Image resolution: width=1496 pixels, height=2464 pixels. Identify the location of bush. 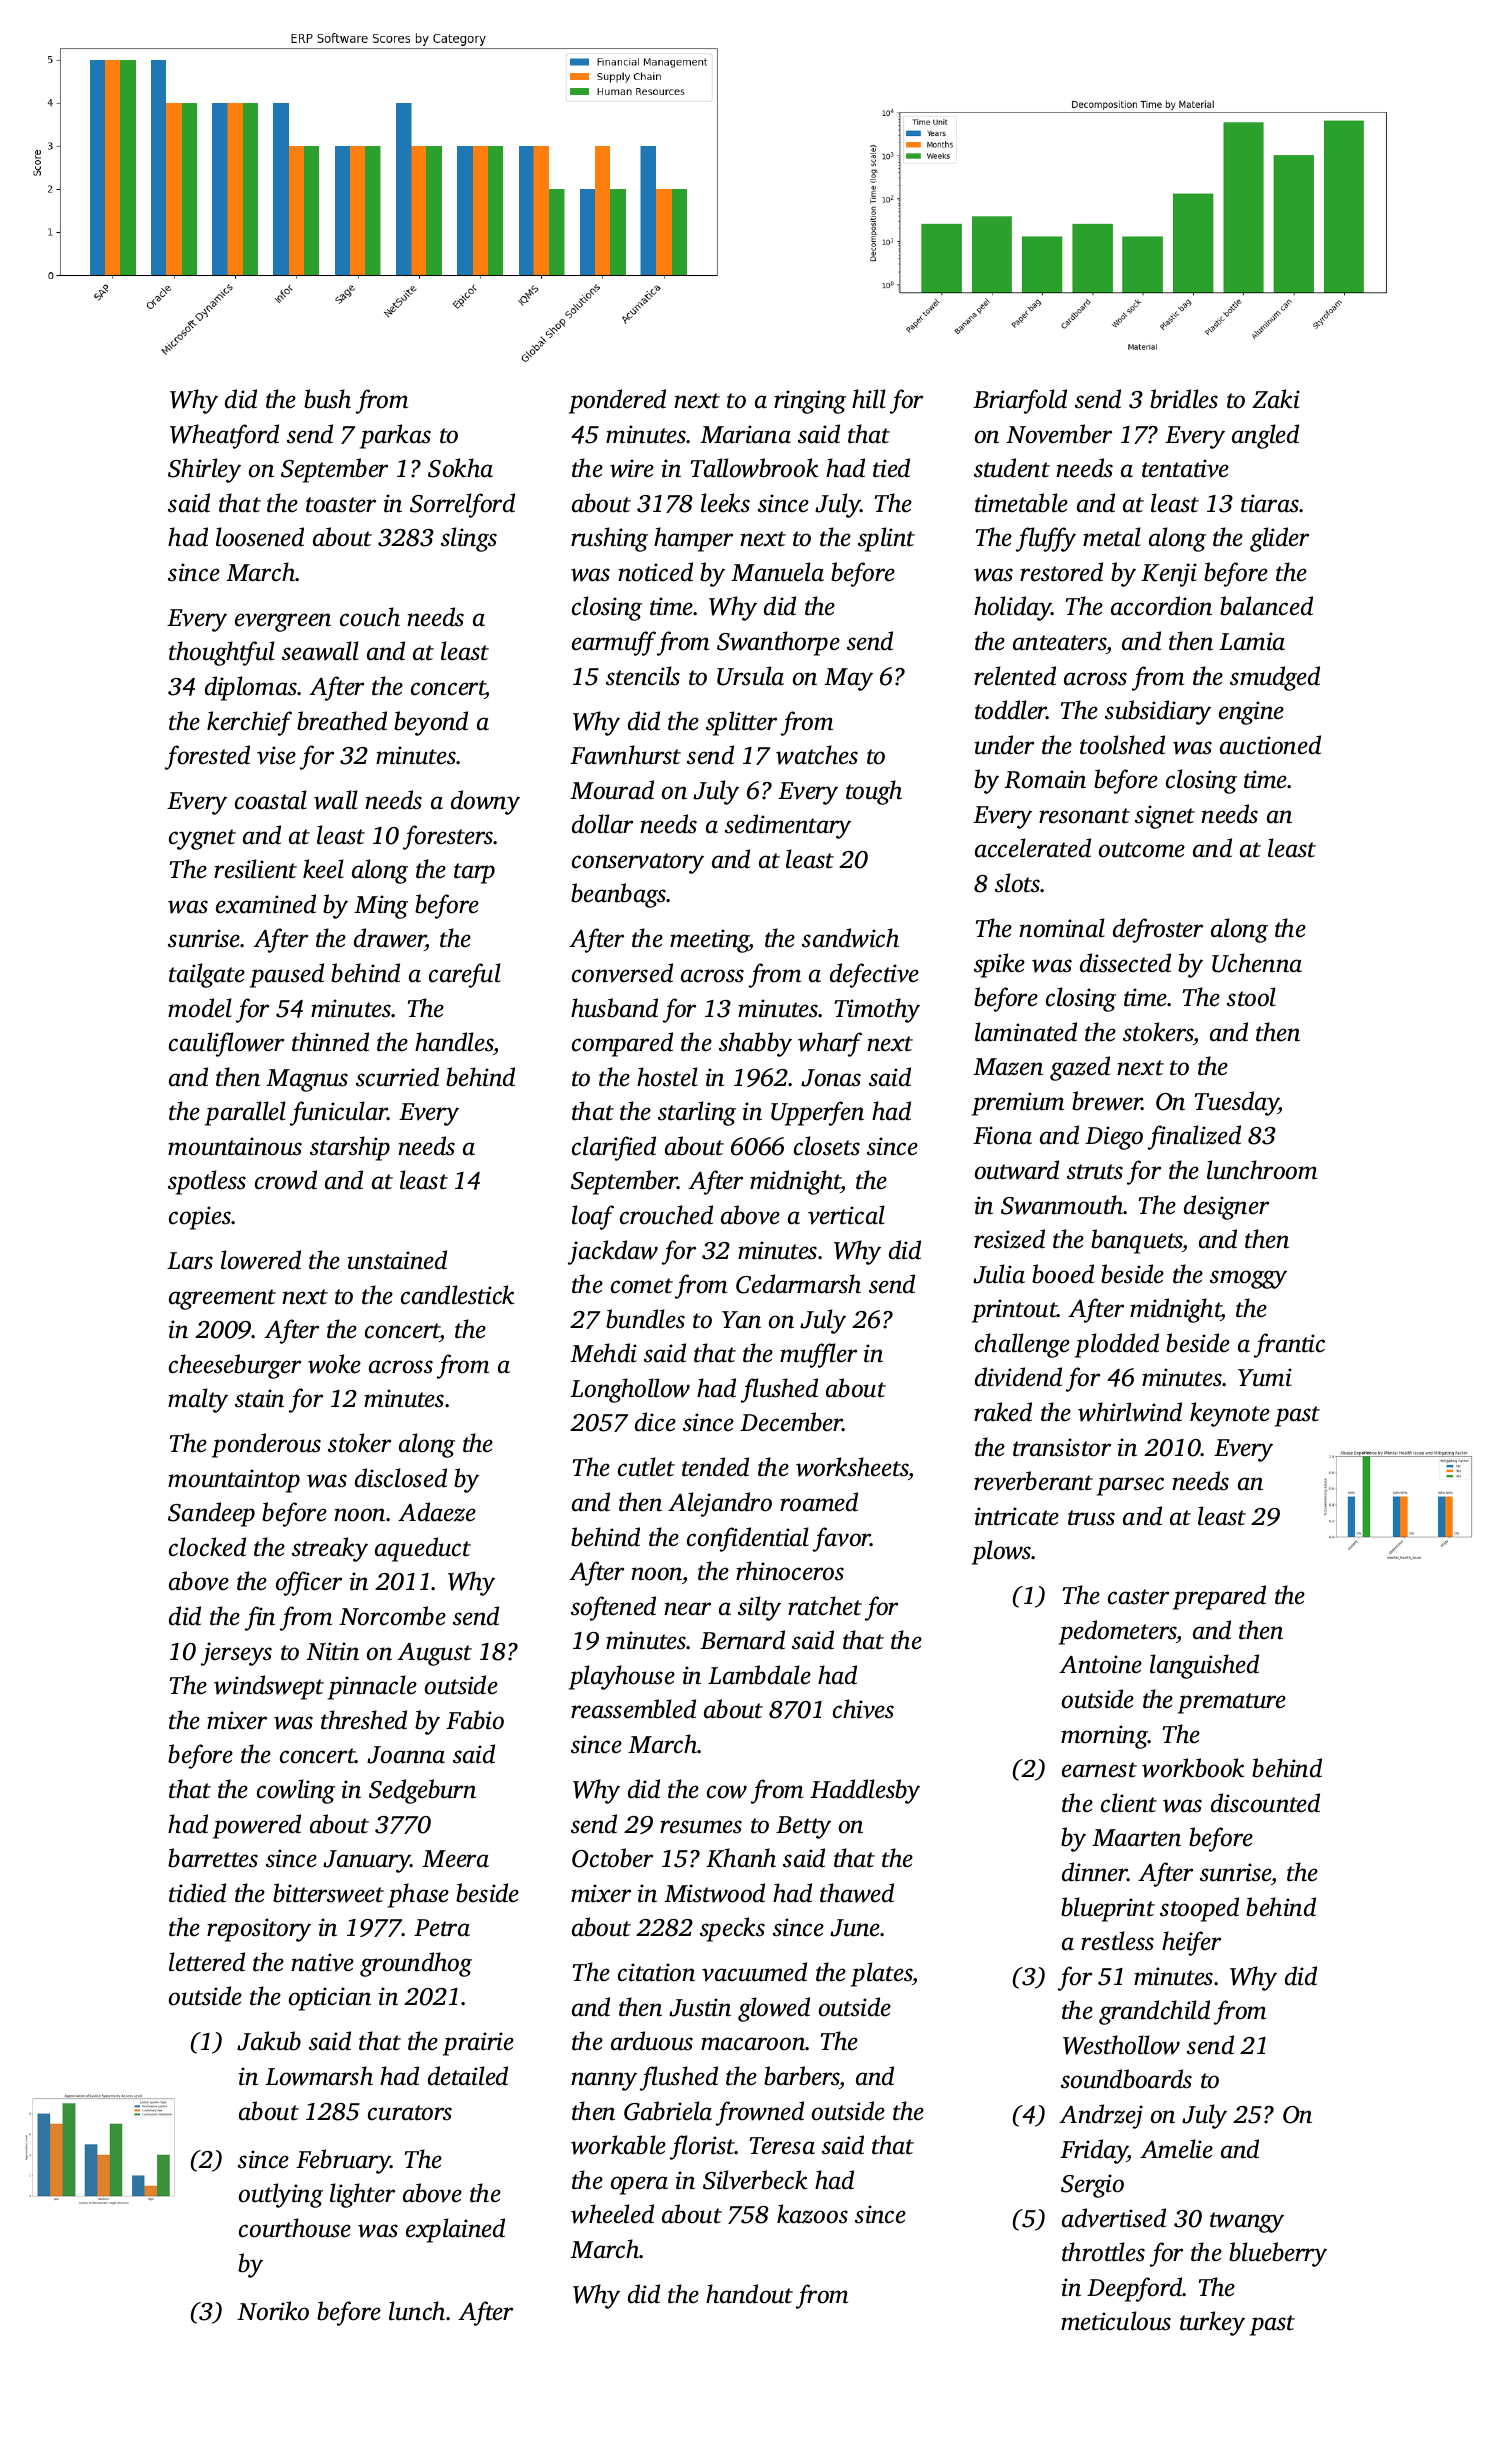
(327, 399).
